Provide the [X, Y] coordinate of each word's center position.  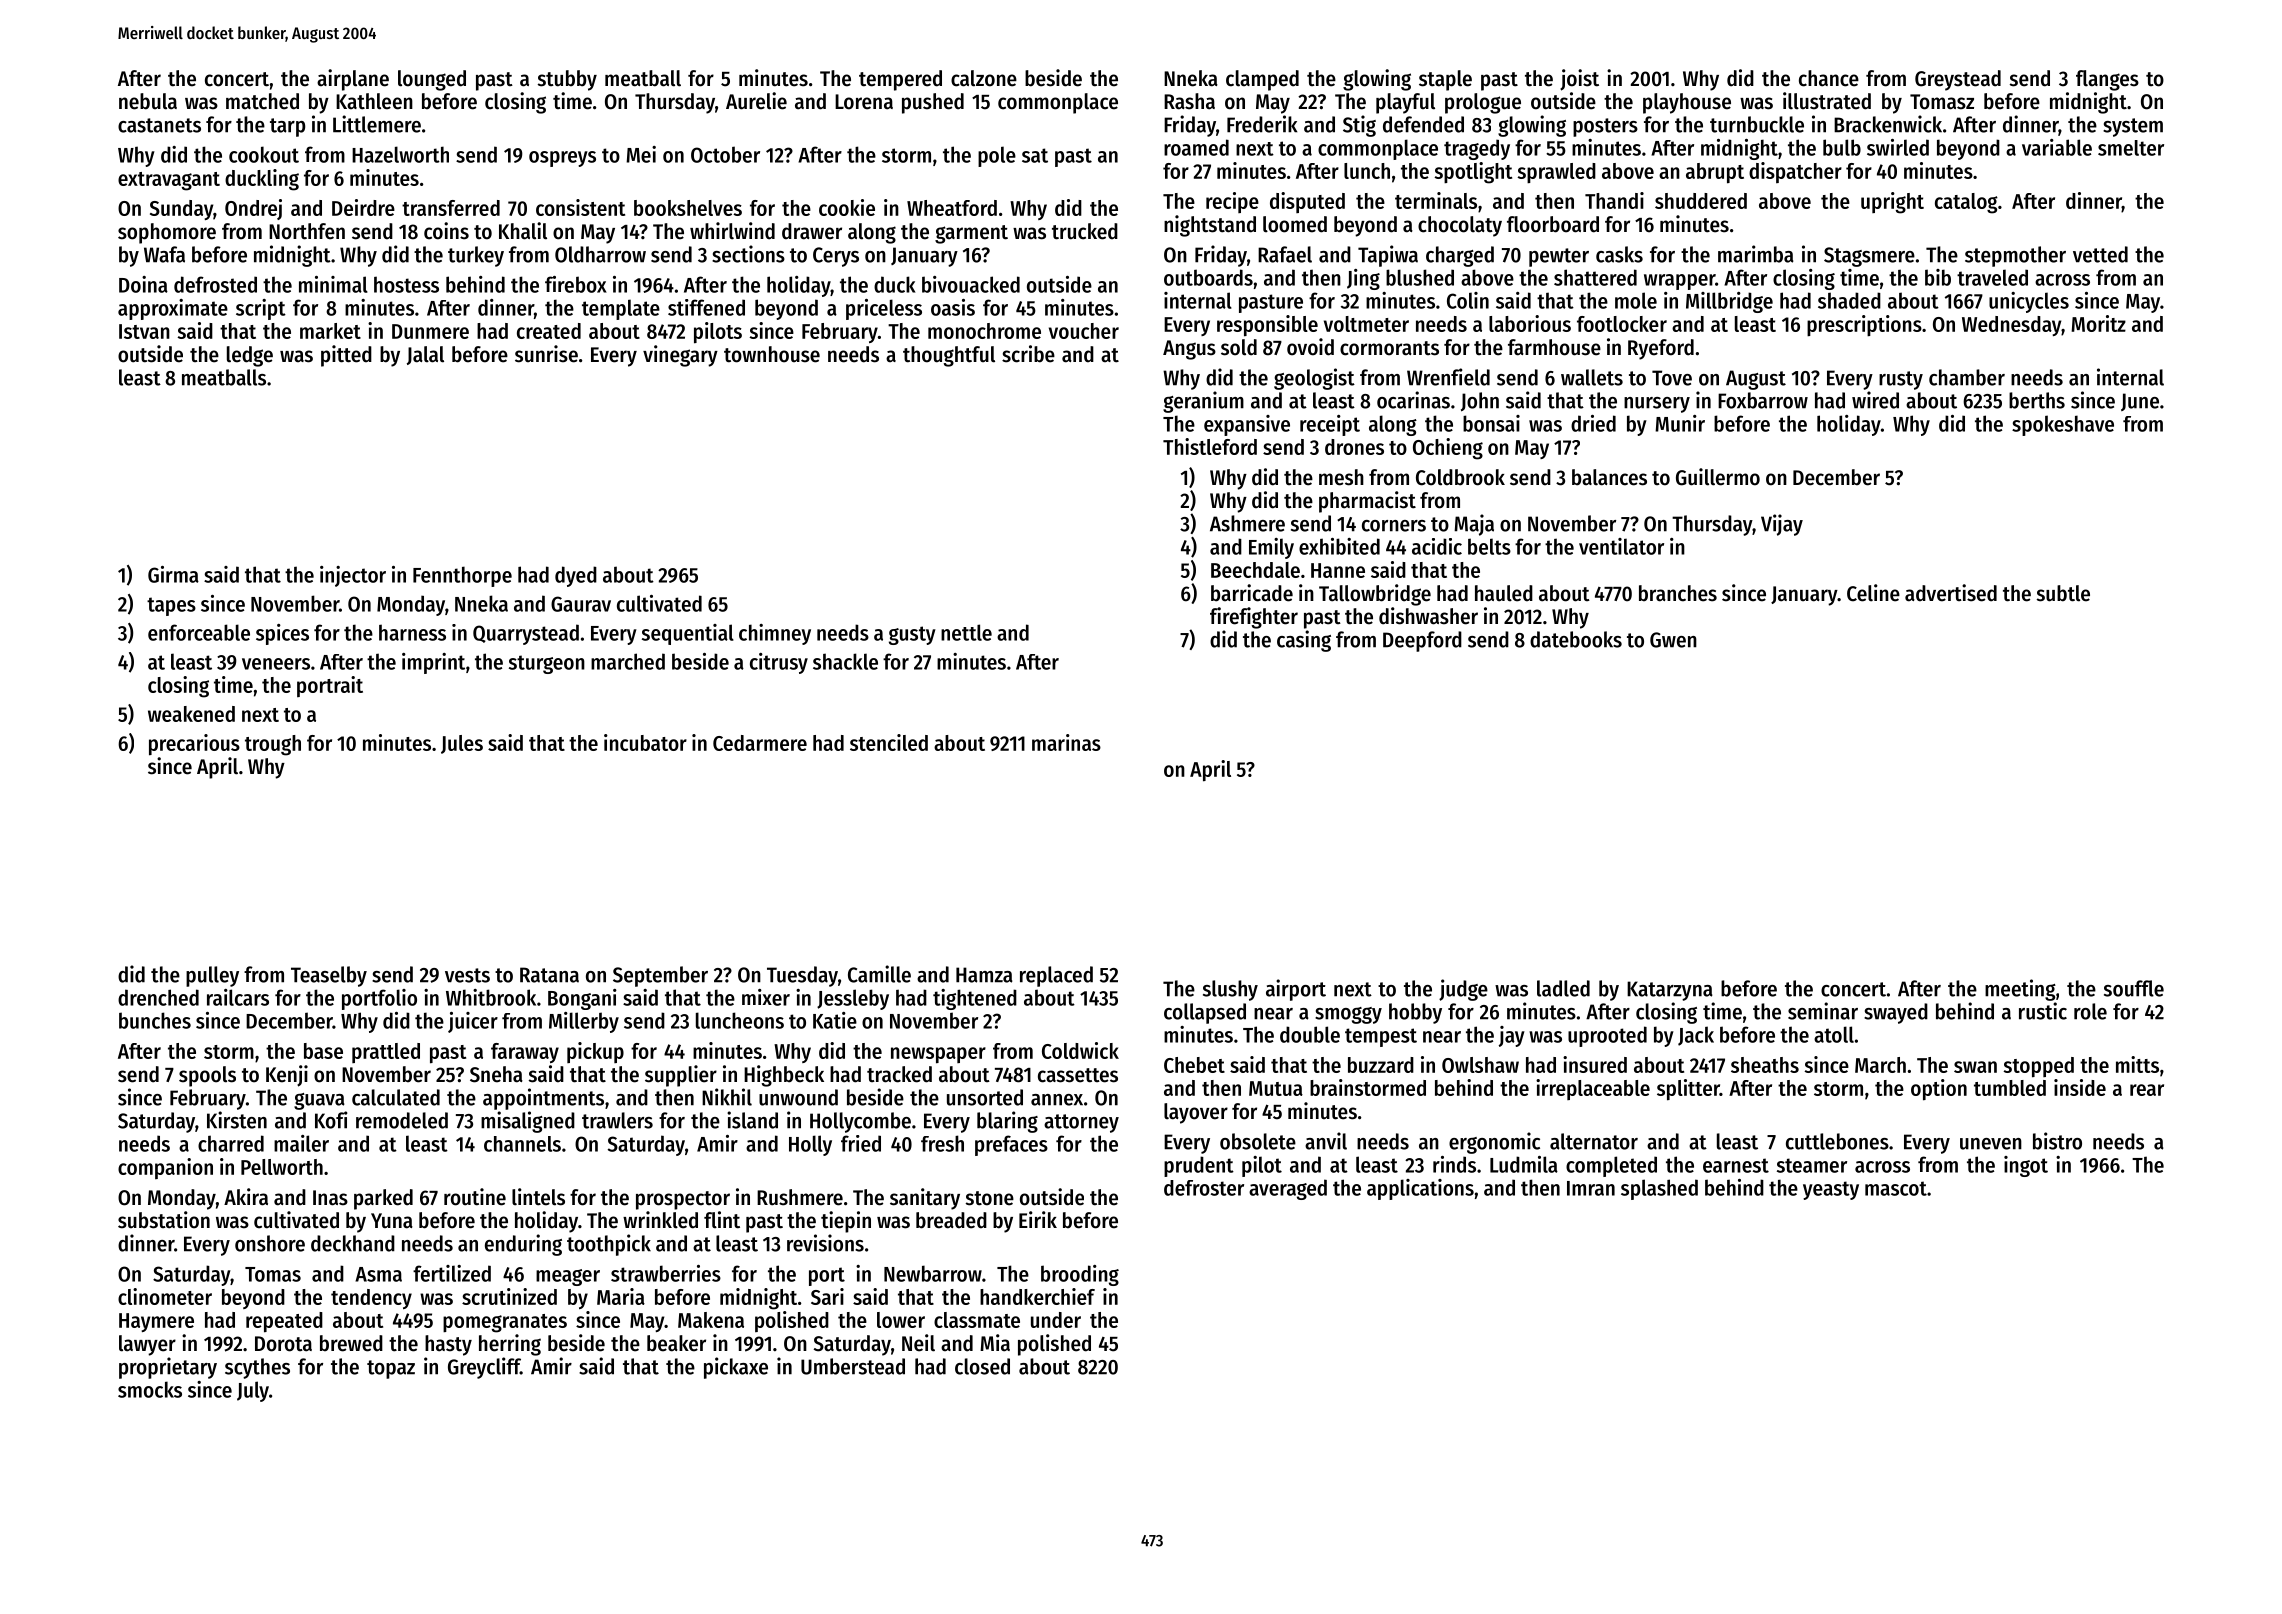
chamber [1967, 377]
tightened [975, 999]
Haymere [156, 1322]
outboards [1208, 277]
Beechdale [1255, 570]
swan [1975, 1067]
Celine [1873, 593]
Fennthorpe [462, 576]
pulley [212, 976]
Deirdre [363, 207]
